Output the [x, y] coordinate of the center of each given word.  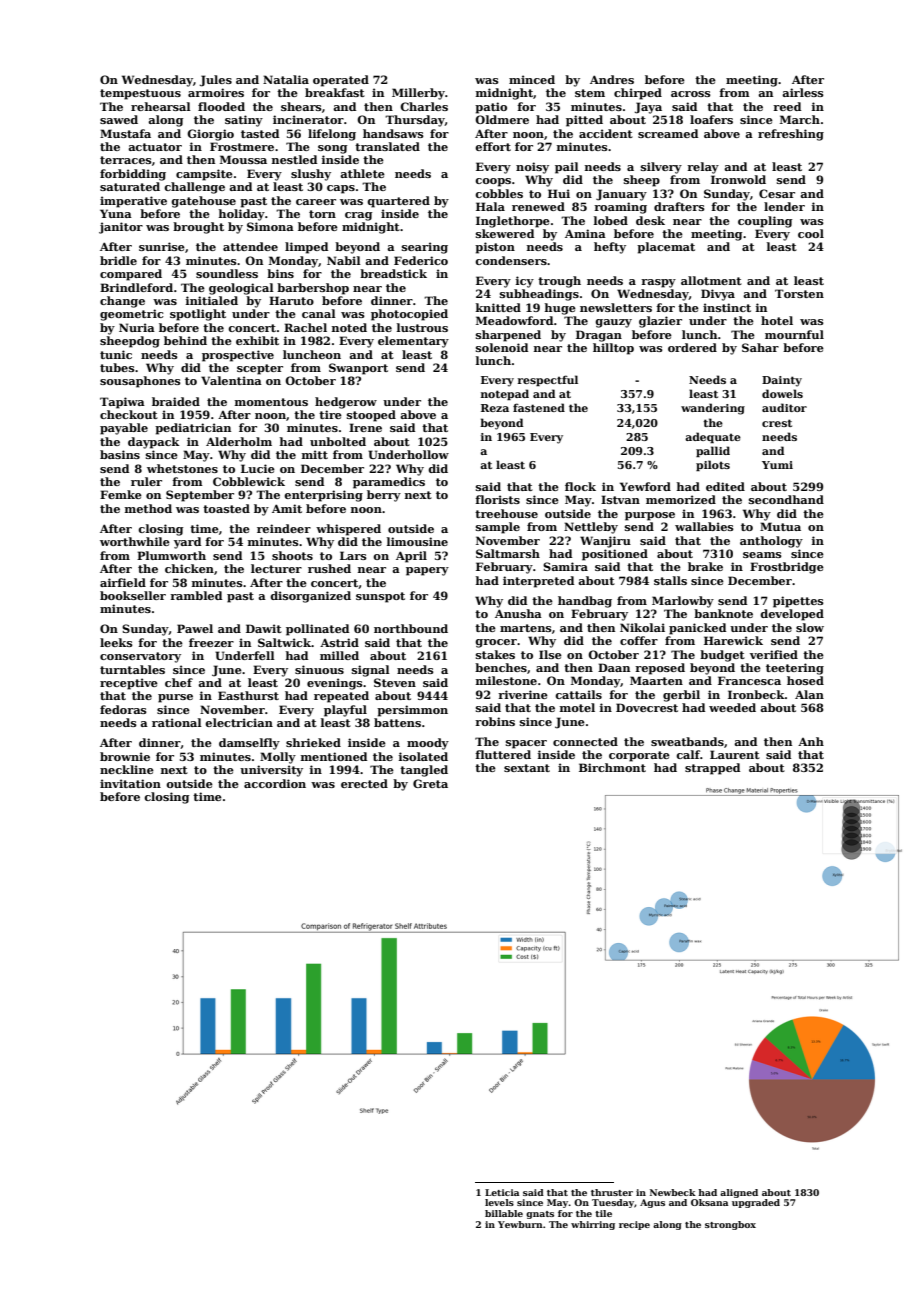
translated [387, 146]
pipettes [798, 602]
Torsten [799, 293]
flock [580, 486]
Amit [287, 508]
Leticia [502, 1192]
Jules [215, 81]
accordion [275, 783]
